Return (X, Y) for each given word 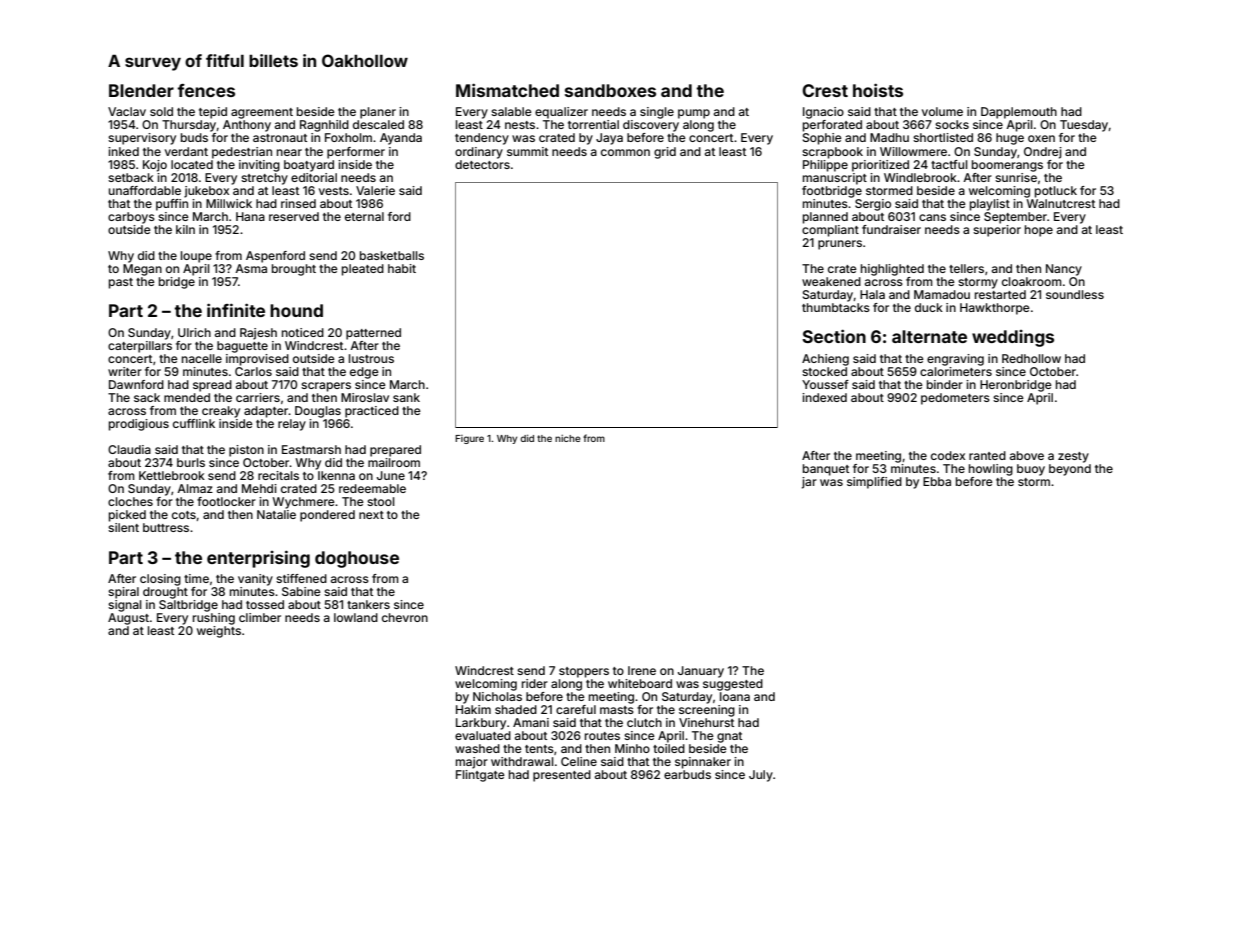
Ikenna (336, 475)
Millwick (229, 203)
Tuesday (1084, 126)
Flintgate (480, 776)
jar (809, 483)
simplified (874, 483)
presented (562, 776)
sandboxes (610, 90)
